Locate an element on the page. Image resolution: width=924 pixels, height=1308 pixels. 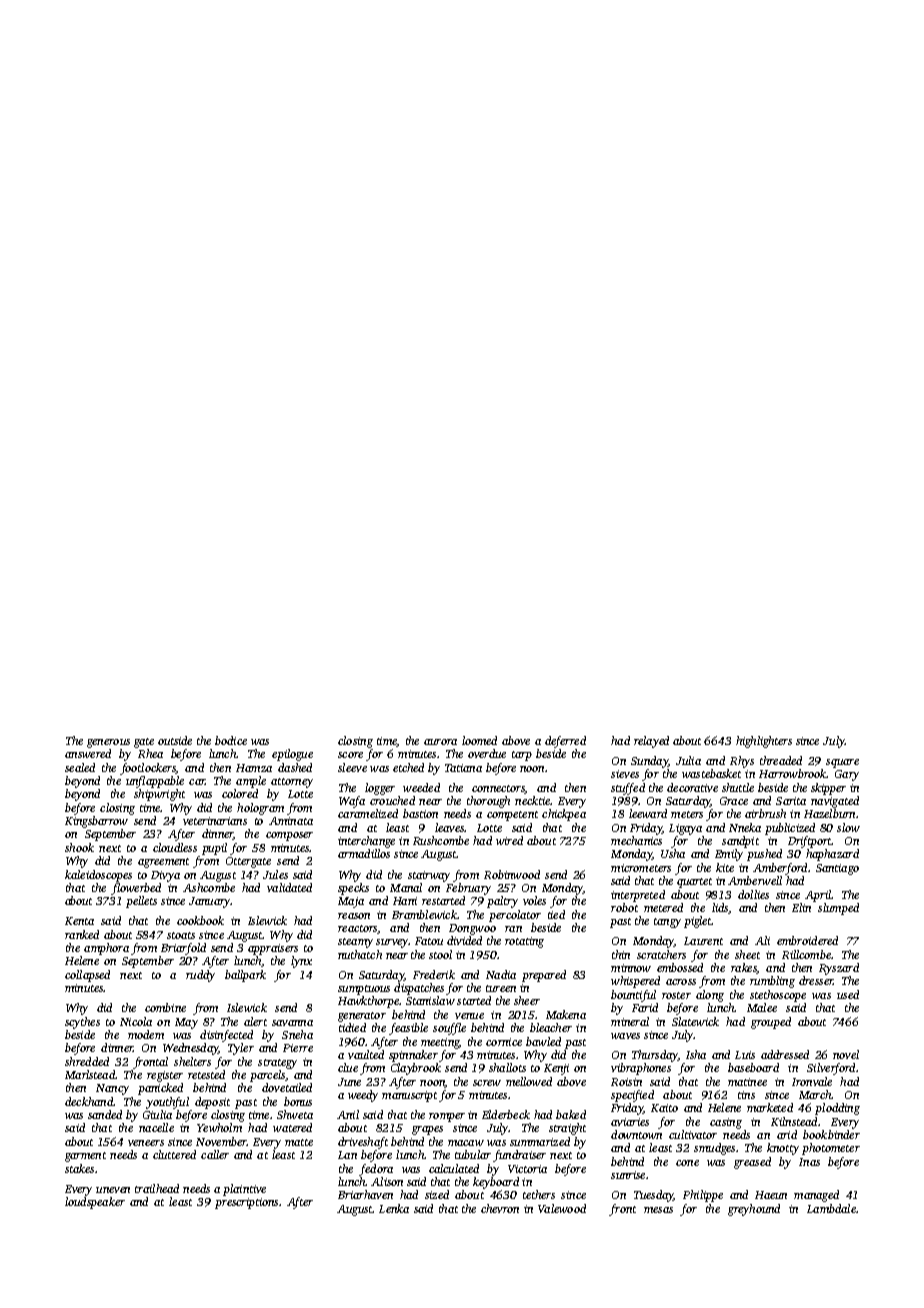
loudspeaker is located at coordinates (95, 1203).
